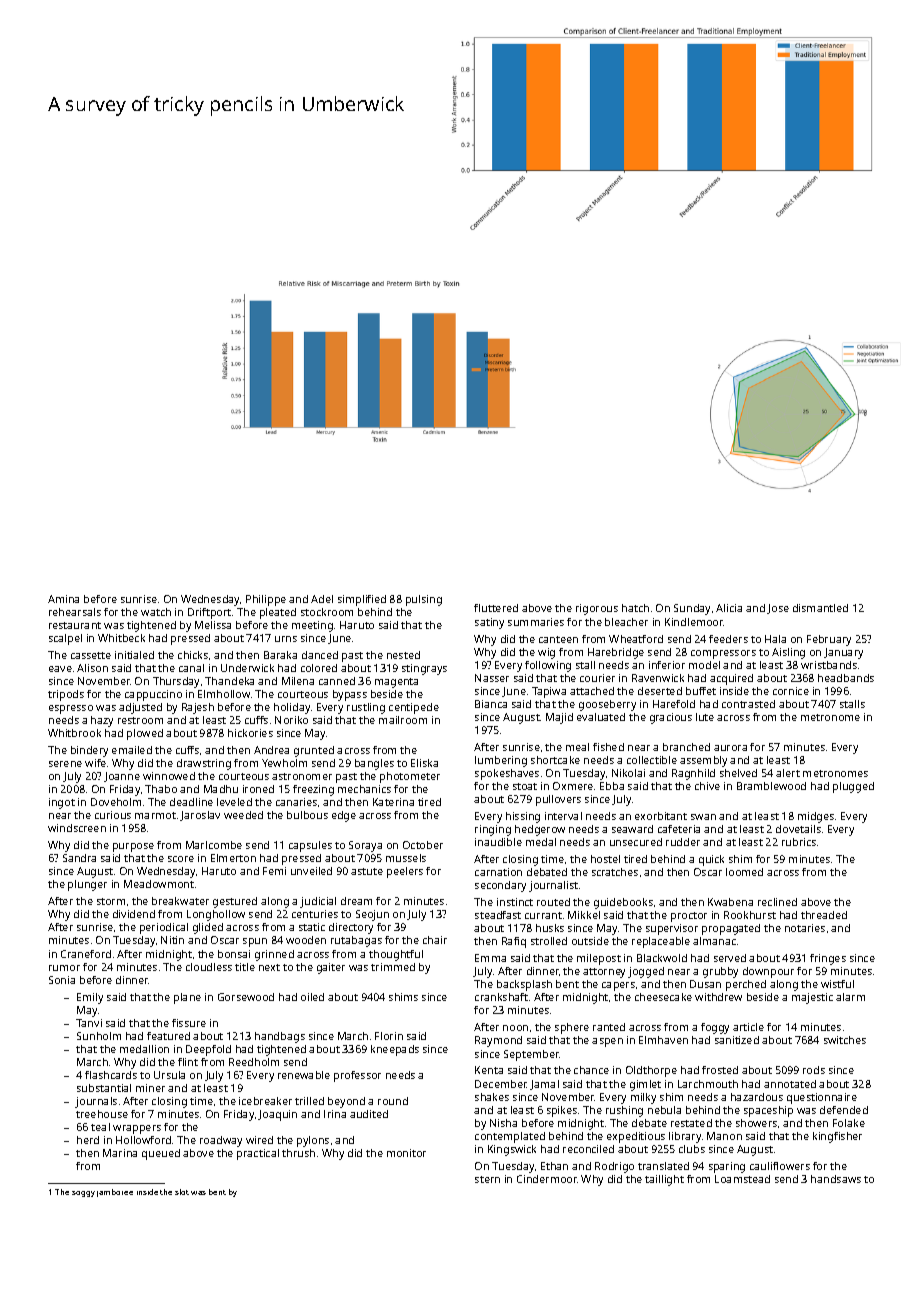 This screenshot has width=924, height=1308. Describe the element at coordinates (74, 733) in the screenshot. I see `Whitbrook` at that location.
